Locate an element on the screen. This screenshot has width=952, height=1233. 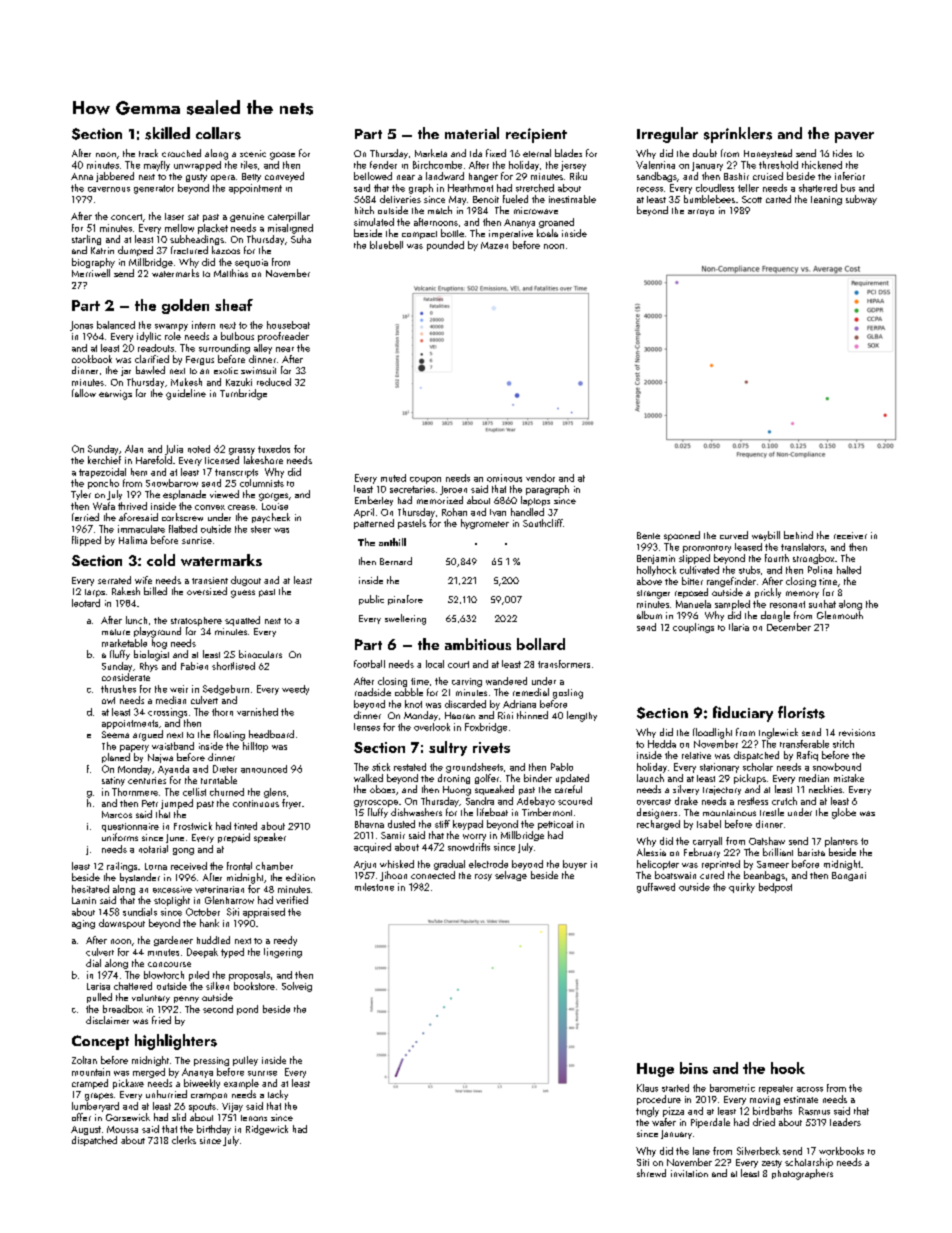
Tyler is located at coordinates (81, 495).
